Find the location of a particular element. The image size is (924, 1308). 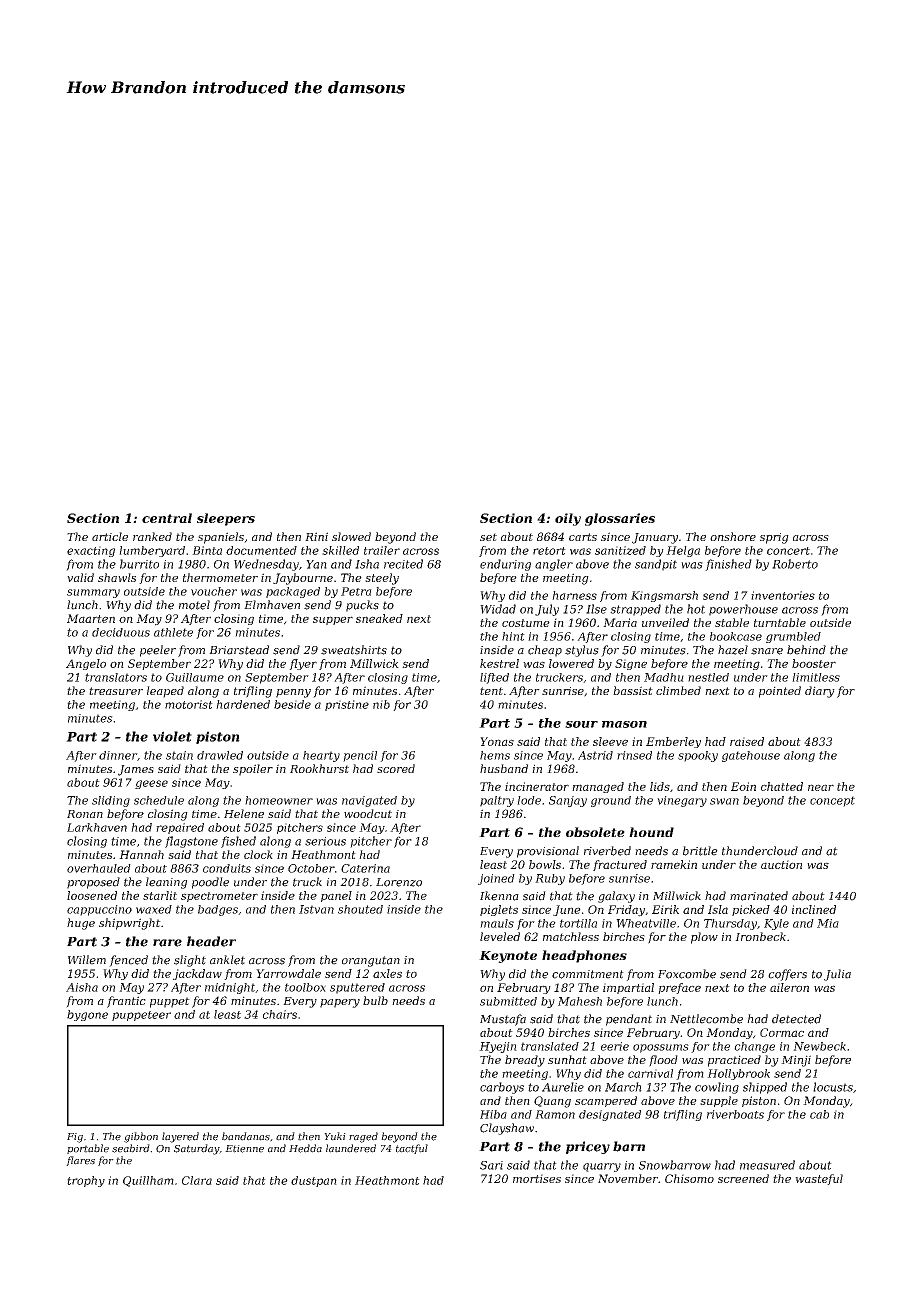

set is located at coordinates (488, 537).
